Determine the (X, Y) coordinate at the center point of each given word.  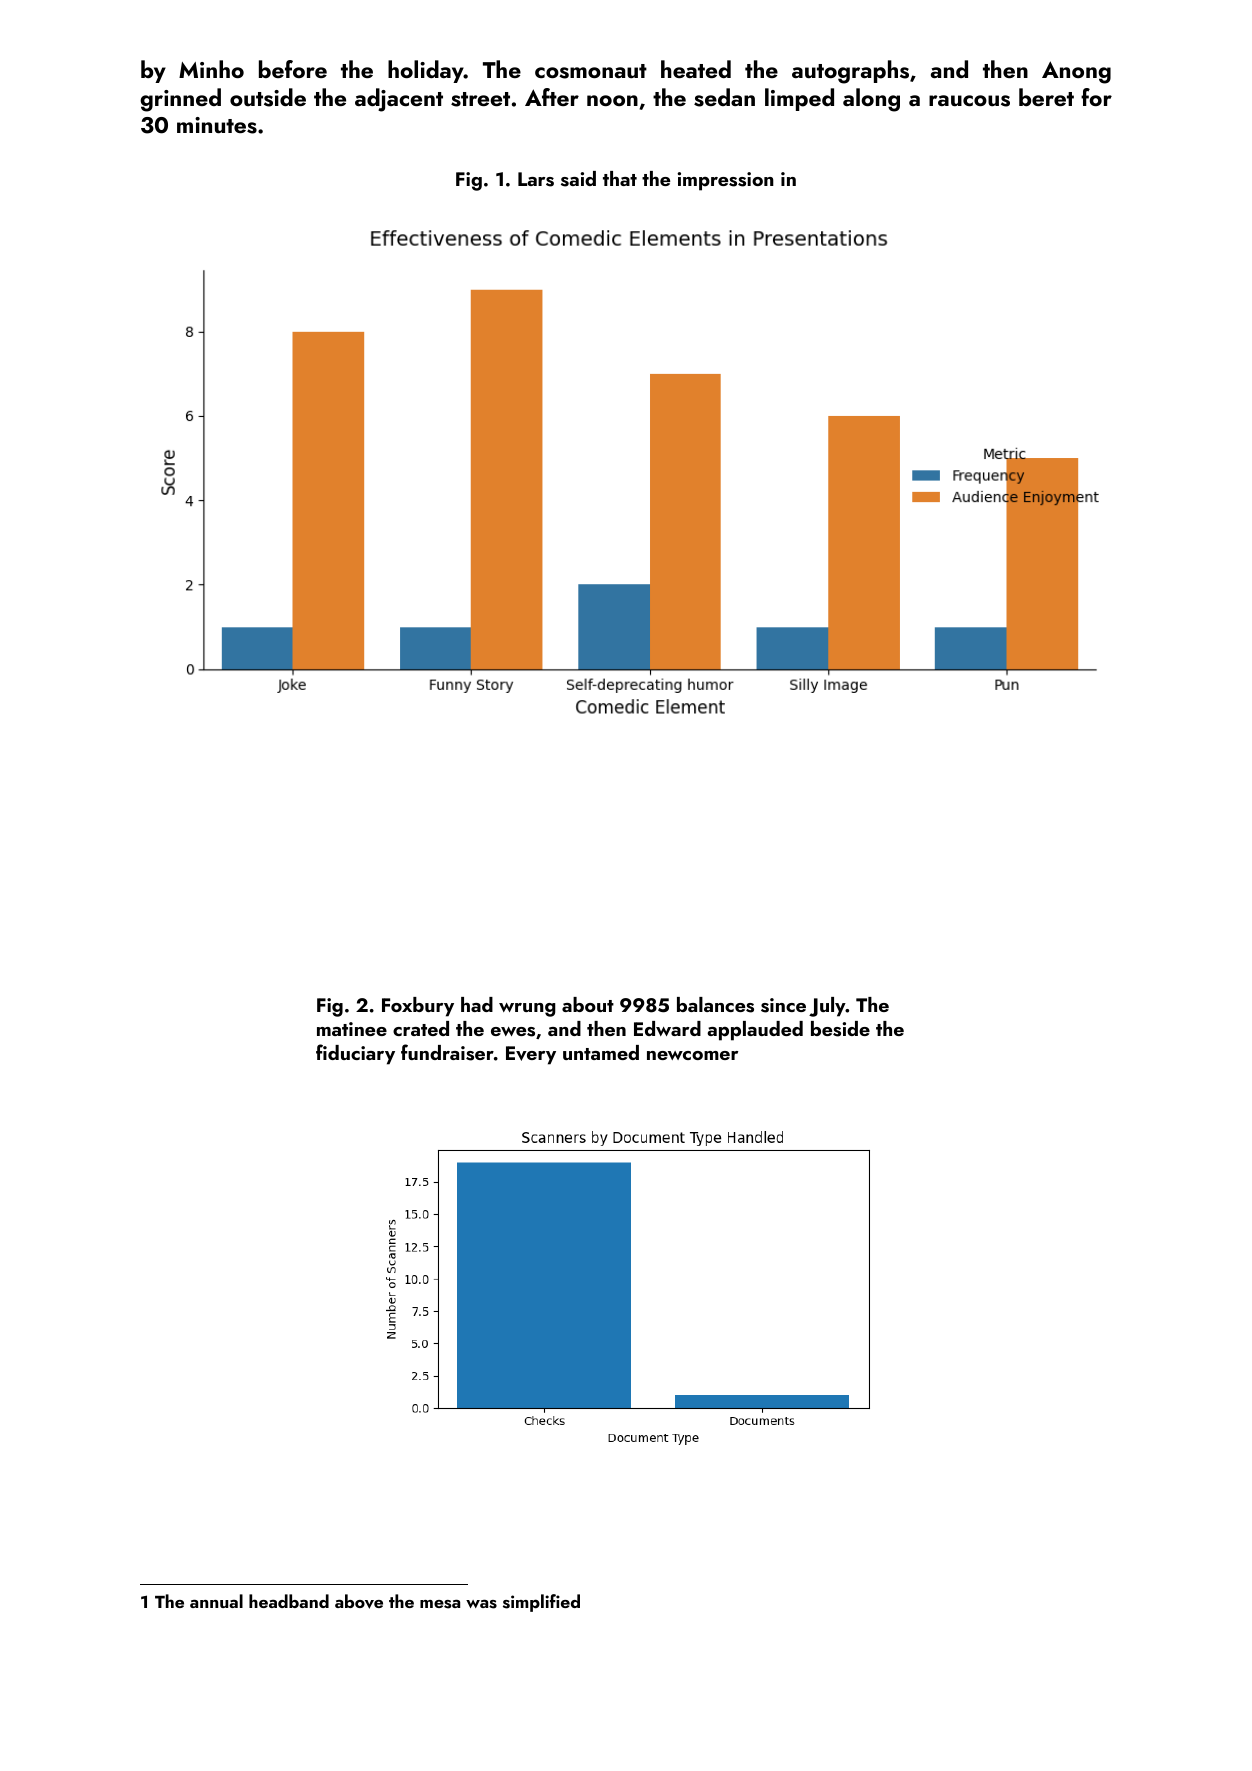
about (588, 1004)
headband (289, 1601)
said (578, 179)
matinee (352, 1029)
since (783, 1005)
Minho (211, 69)
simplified (541, 1603)
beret (1046, 97)
